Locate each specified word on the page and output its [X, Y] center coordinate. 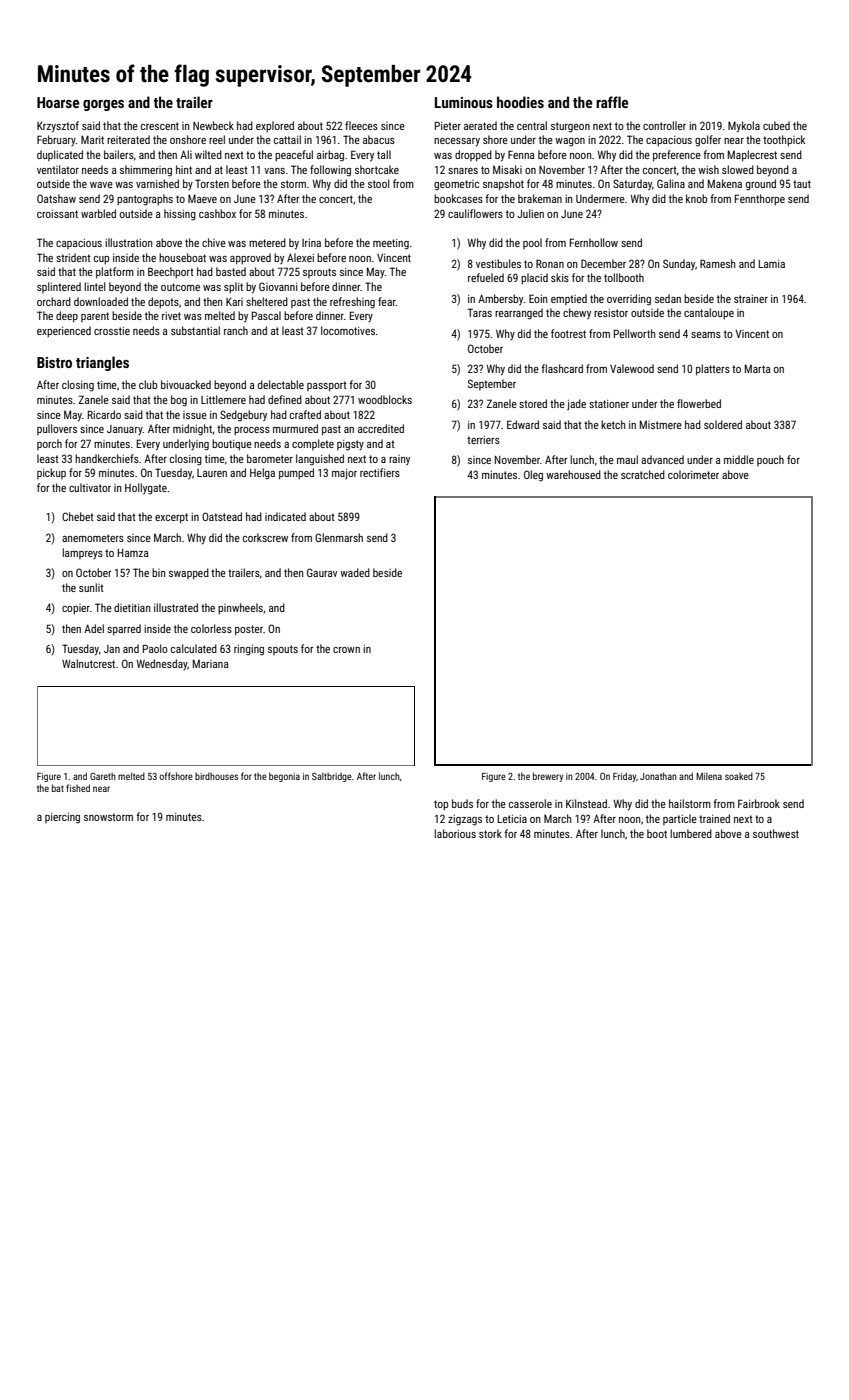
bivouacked [186, 384]
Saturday [632, 184]
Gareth [103, 776]
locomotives [348, 330]
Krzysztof [58, 127]
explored [275, 126]
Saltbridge [332, 777]
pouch [770, 460]
